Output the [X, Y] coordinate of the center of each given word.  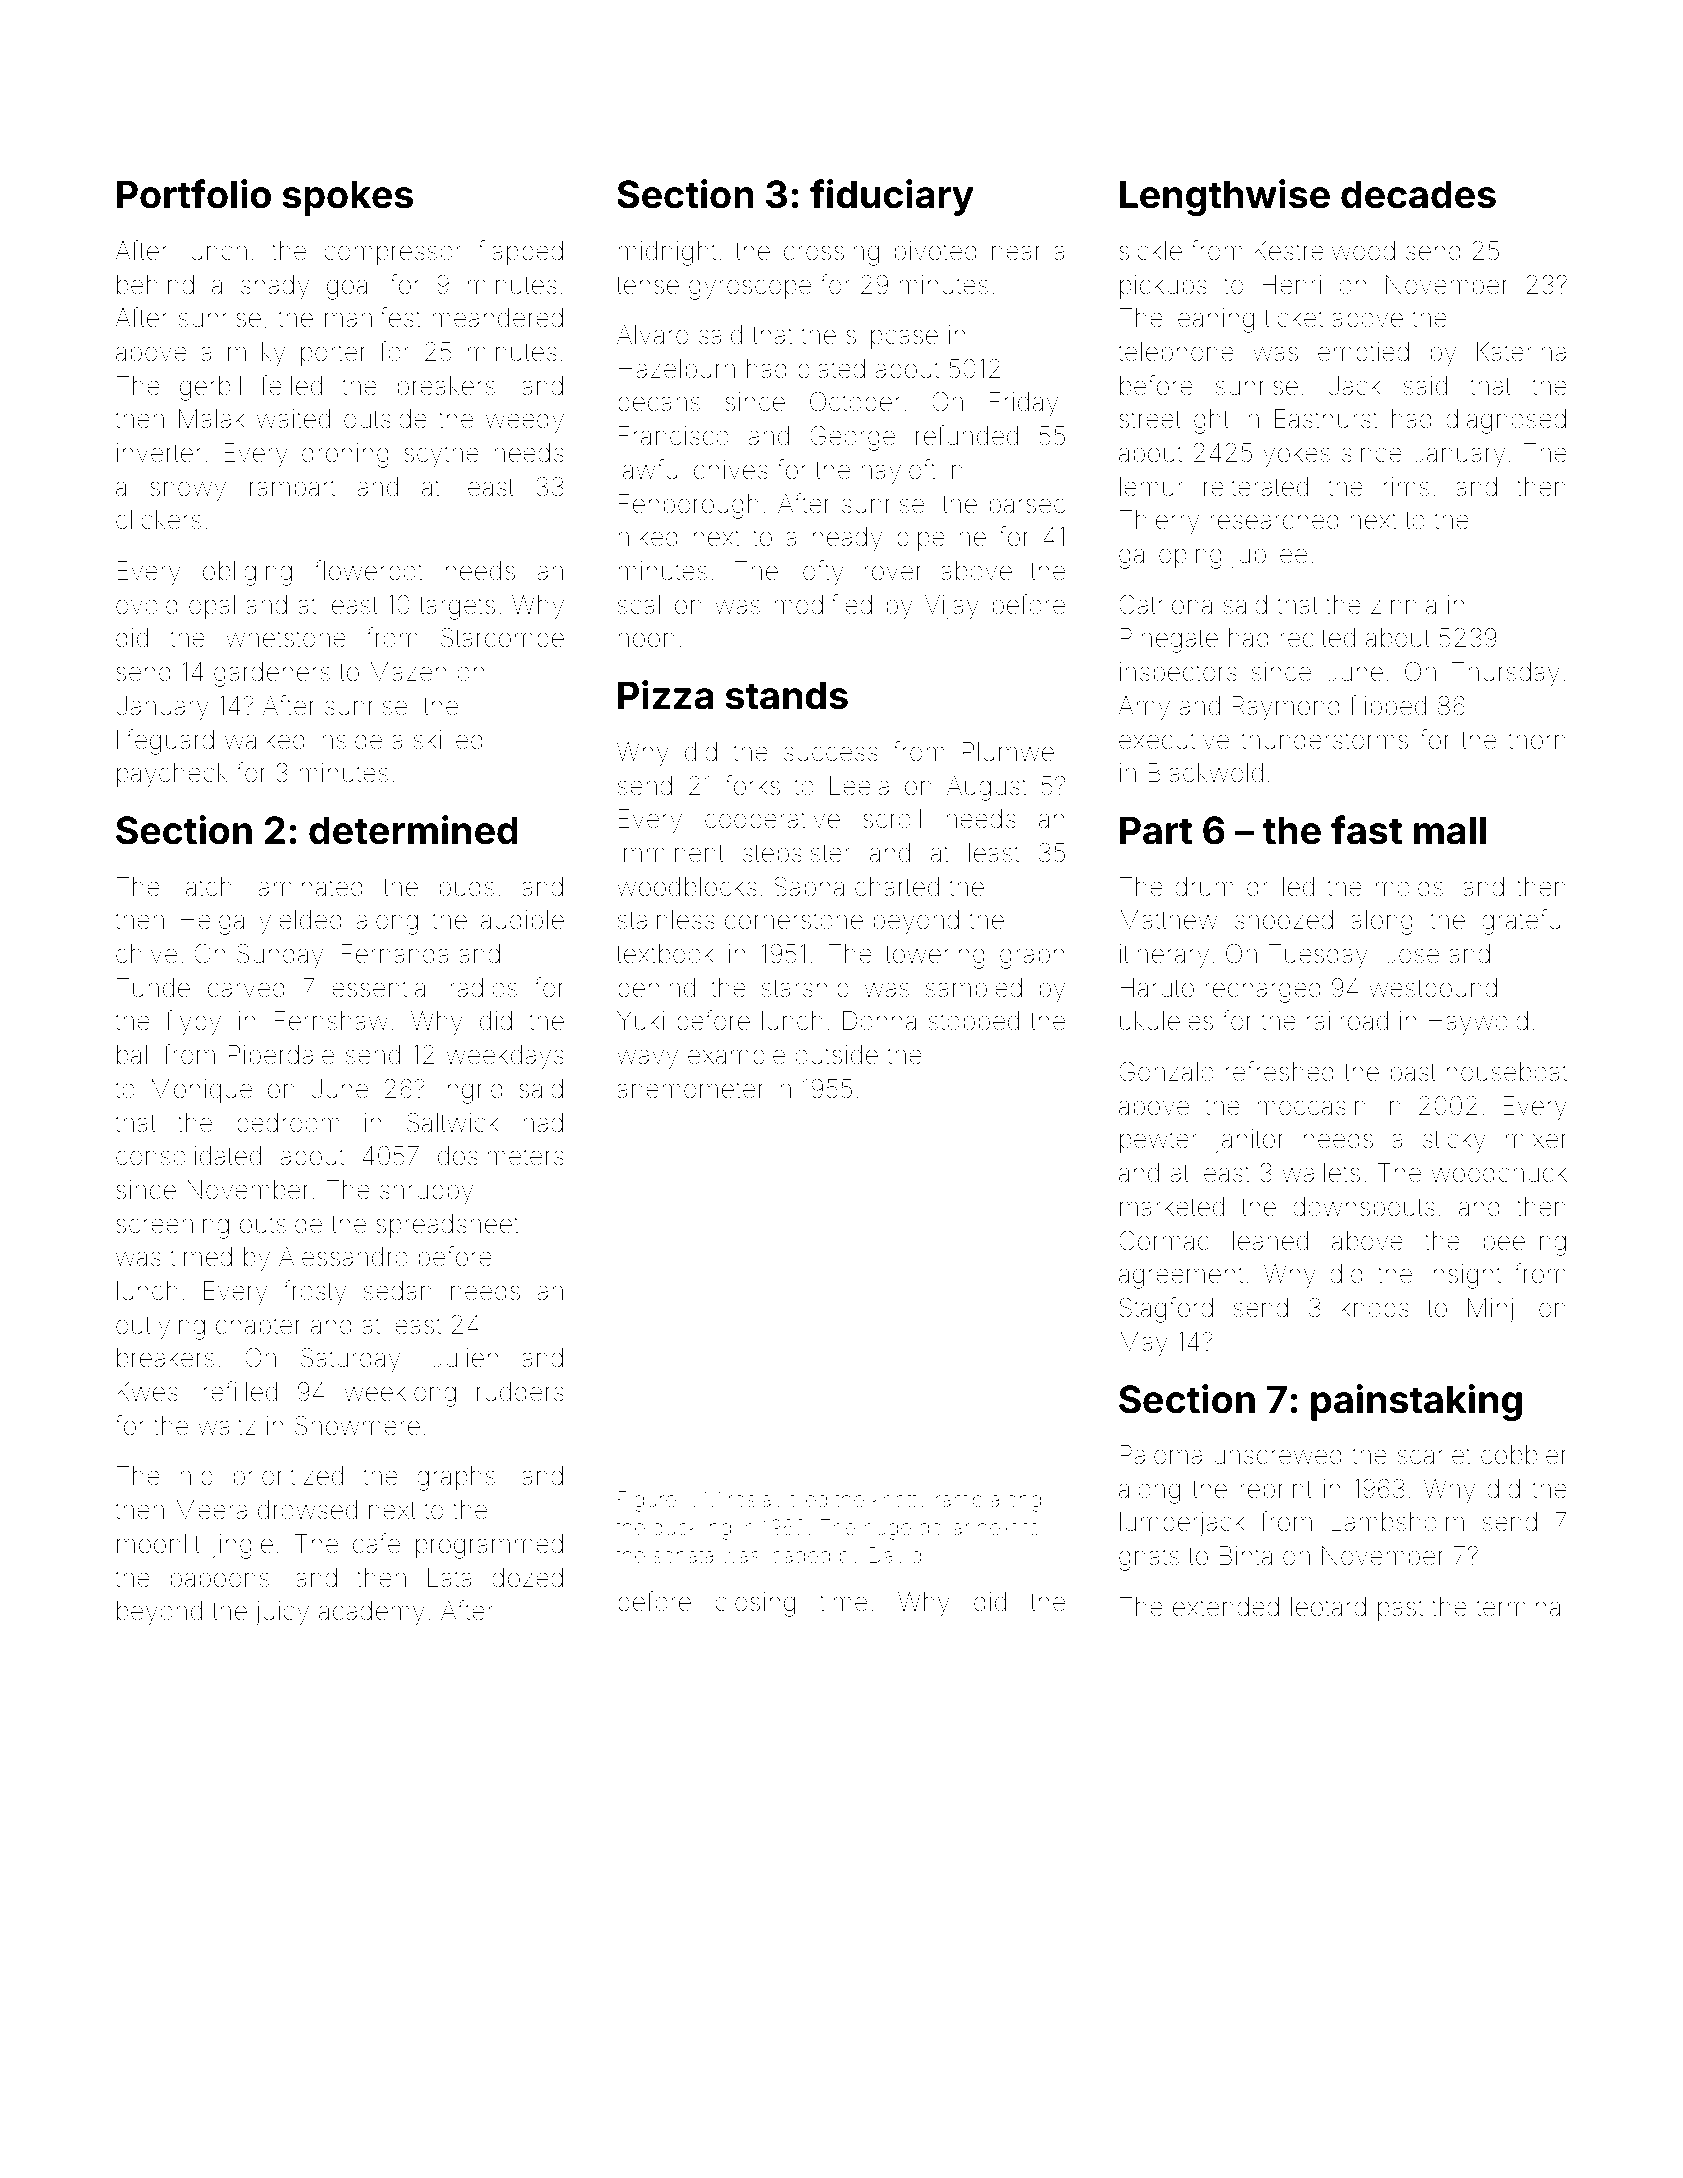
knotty [900, 1501]
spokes [348, 198]
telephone [1176, 354]
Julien [464, 1358]
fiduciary [892, 197]
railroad [1347, 1021]
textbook [665, 954]
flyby [193, 1023]
